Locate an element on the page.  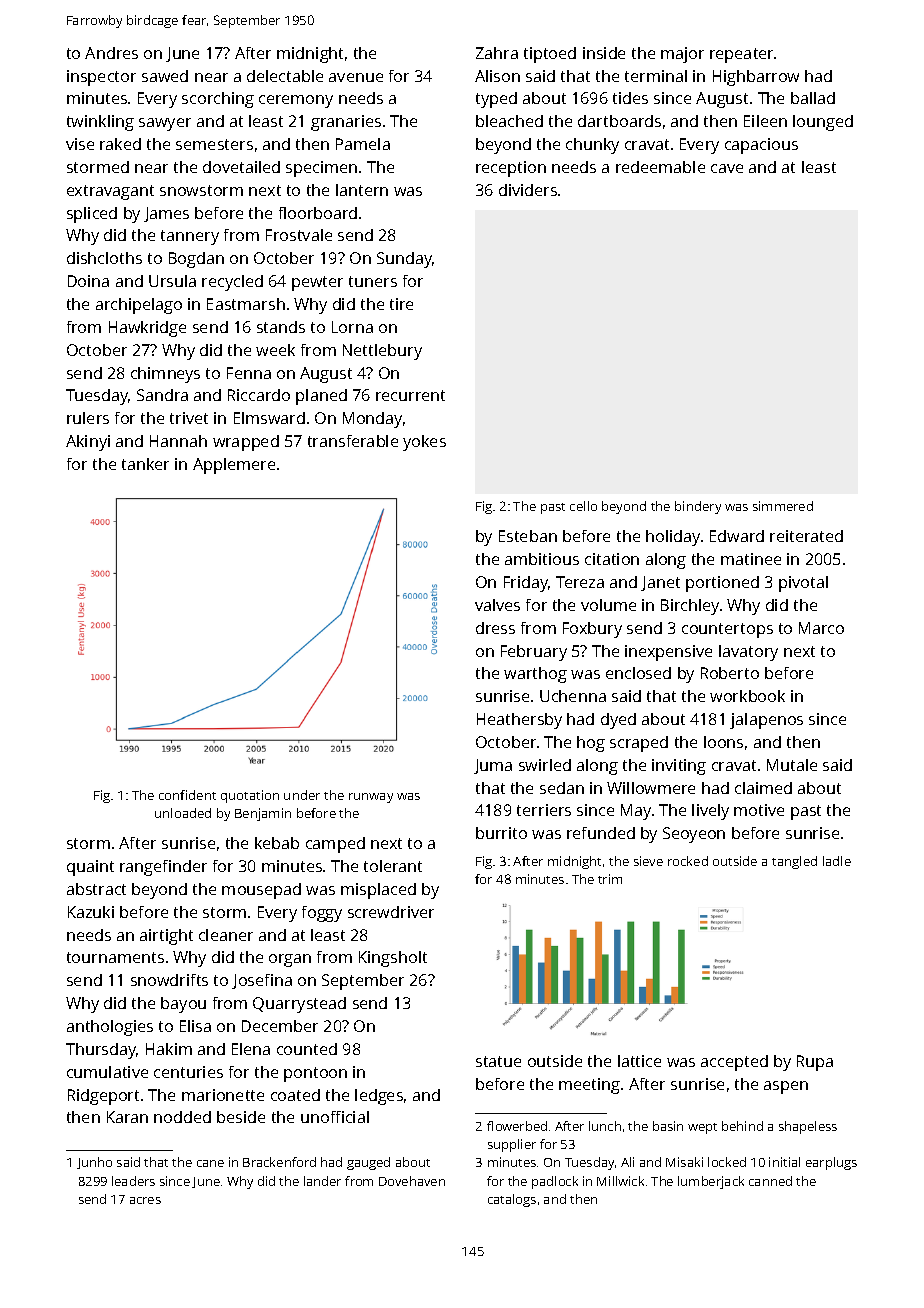
acres is located at coordinates (145, 1200).
